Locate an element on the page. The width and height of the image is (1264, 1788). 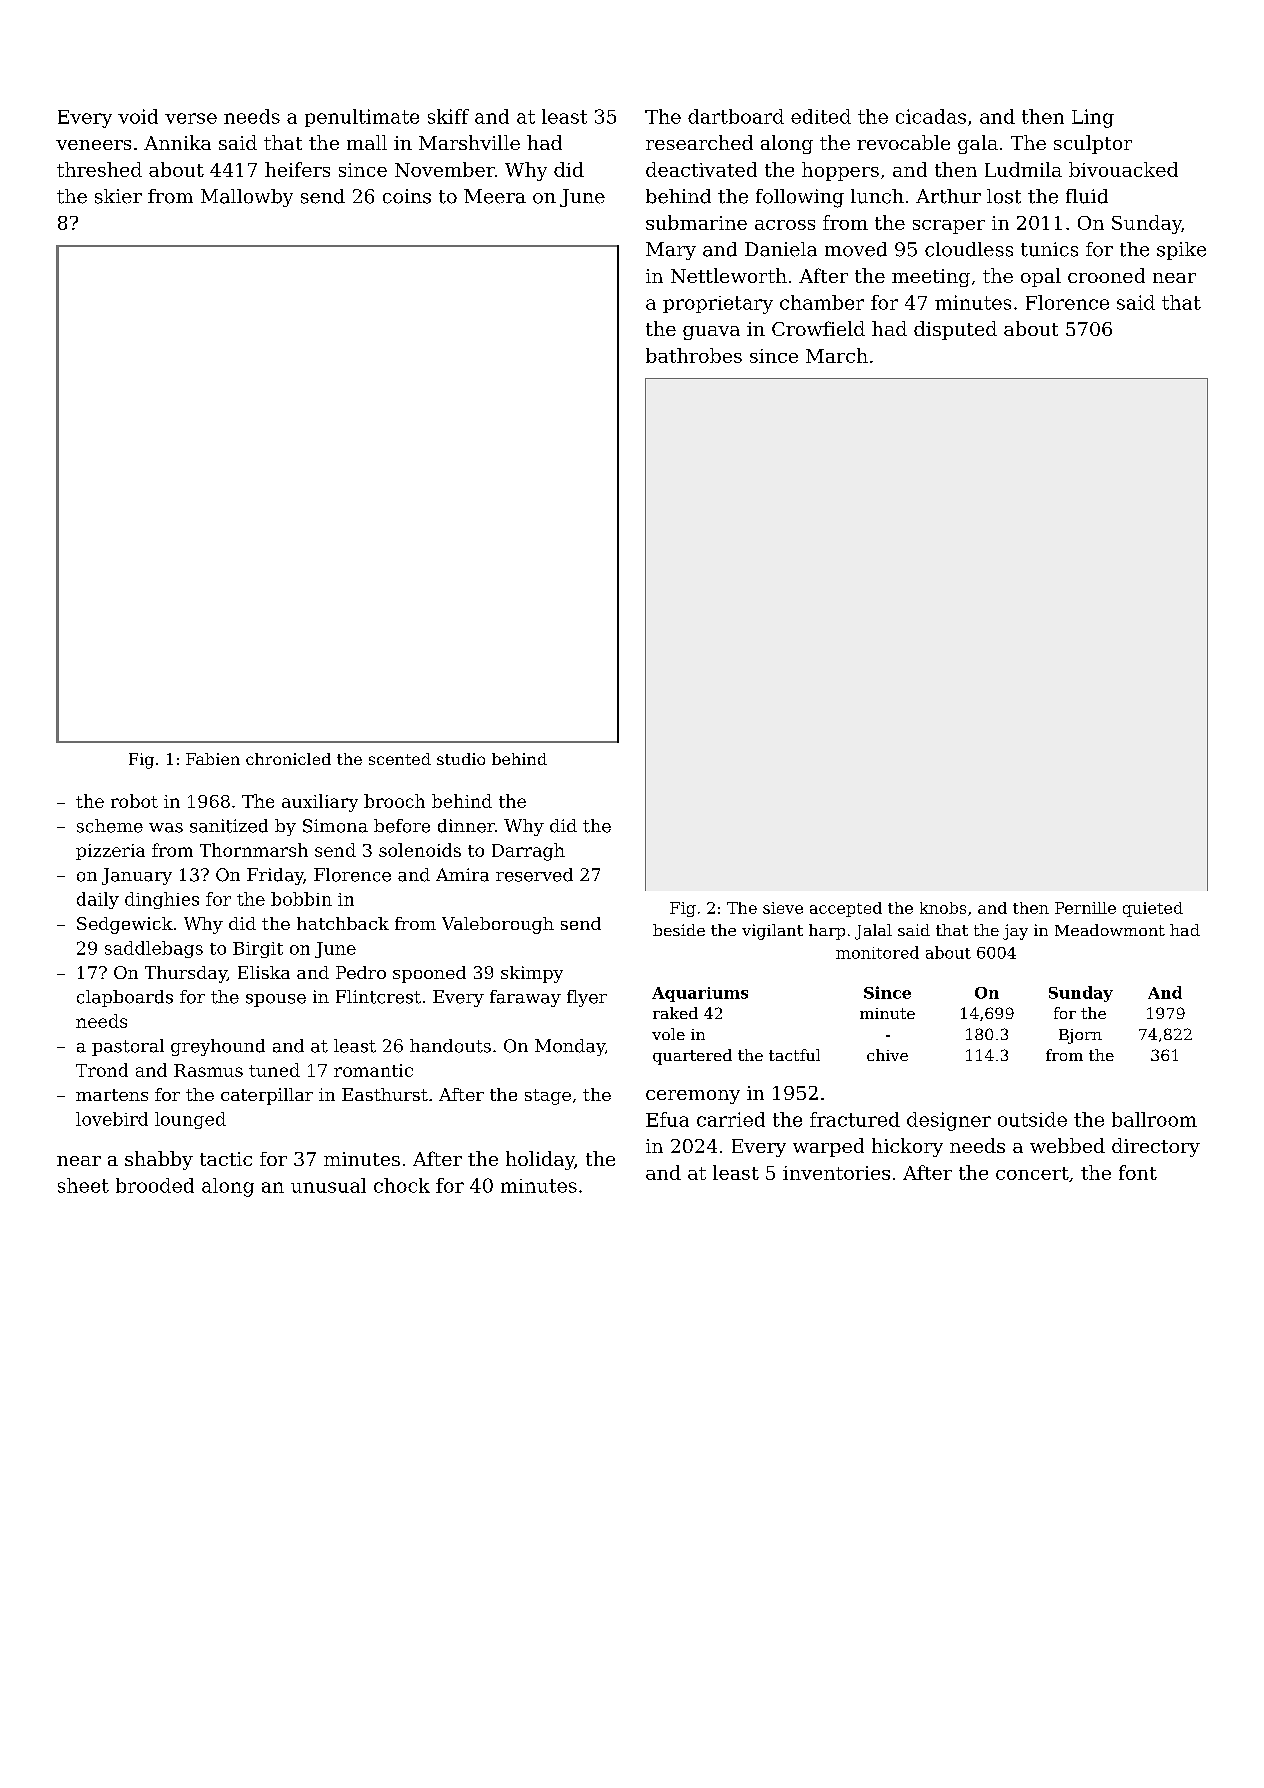
knobs is located at coordinates (943, 908).
